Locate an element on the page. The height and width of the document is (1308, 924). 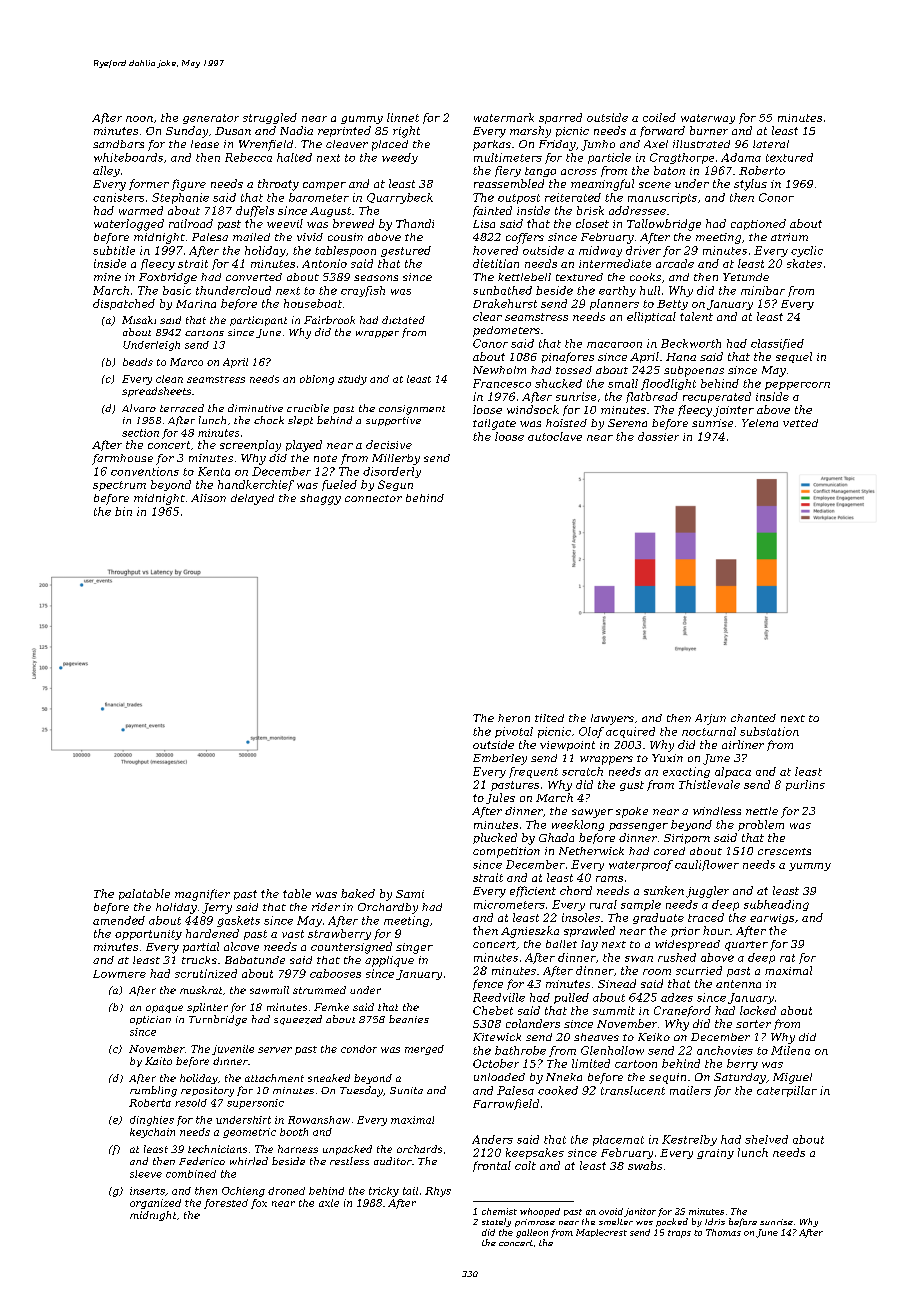
generator is located at coordinates (211, 119).
